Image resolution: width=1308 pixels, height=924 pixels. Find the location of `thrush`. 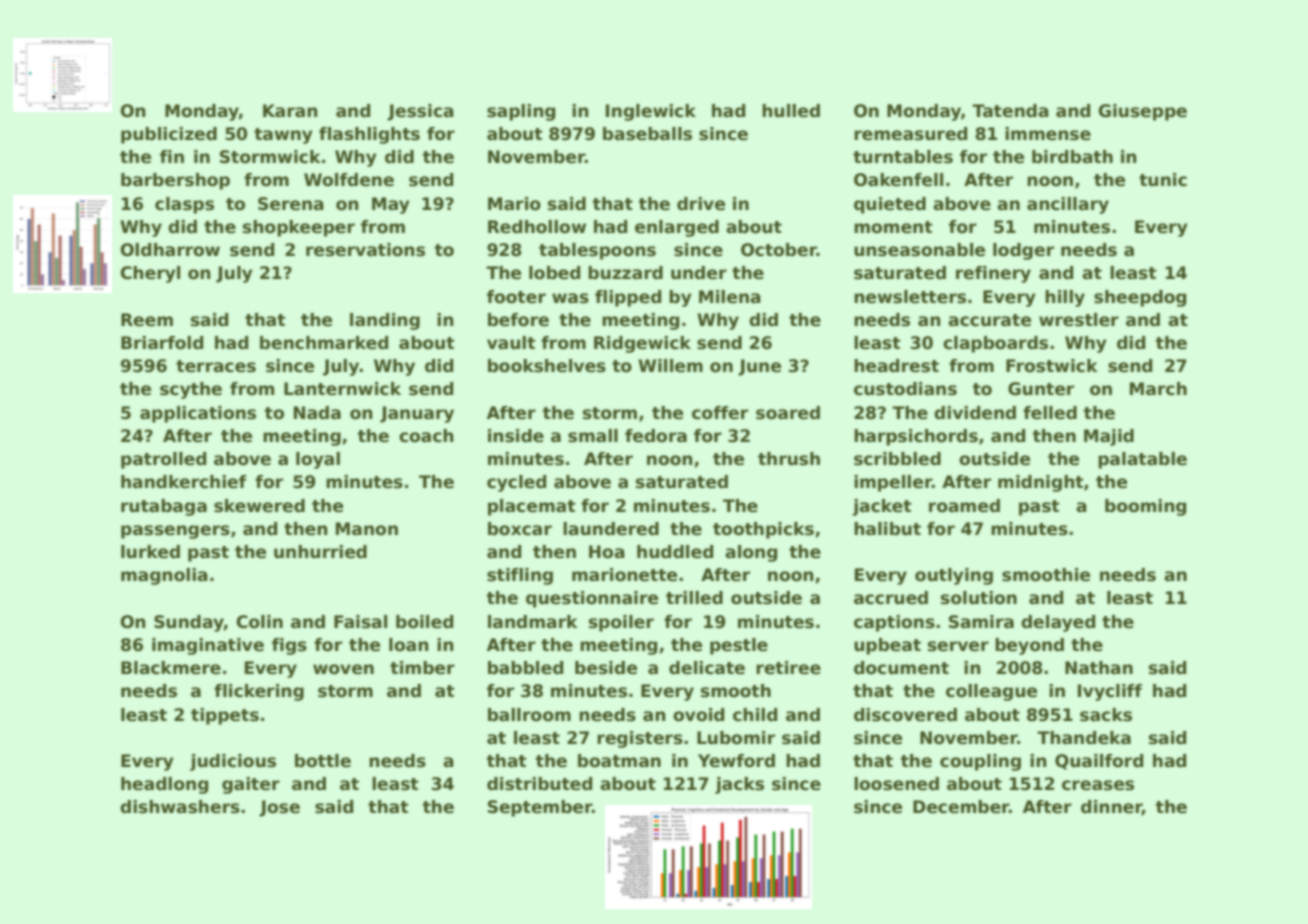

thrush is located at coordinates (789, 459).
